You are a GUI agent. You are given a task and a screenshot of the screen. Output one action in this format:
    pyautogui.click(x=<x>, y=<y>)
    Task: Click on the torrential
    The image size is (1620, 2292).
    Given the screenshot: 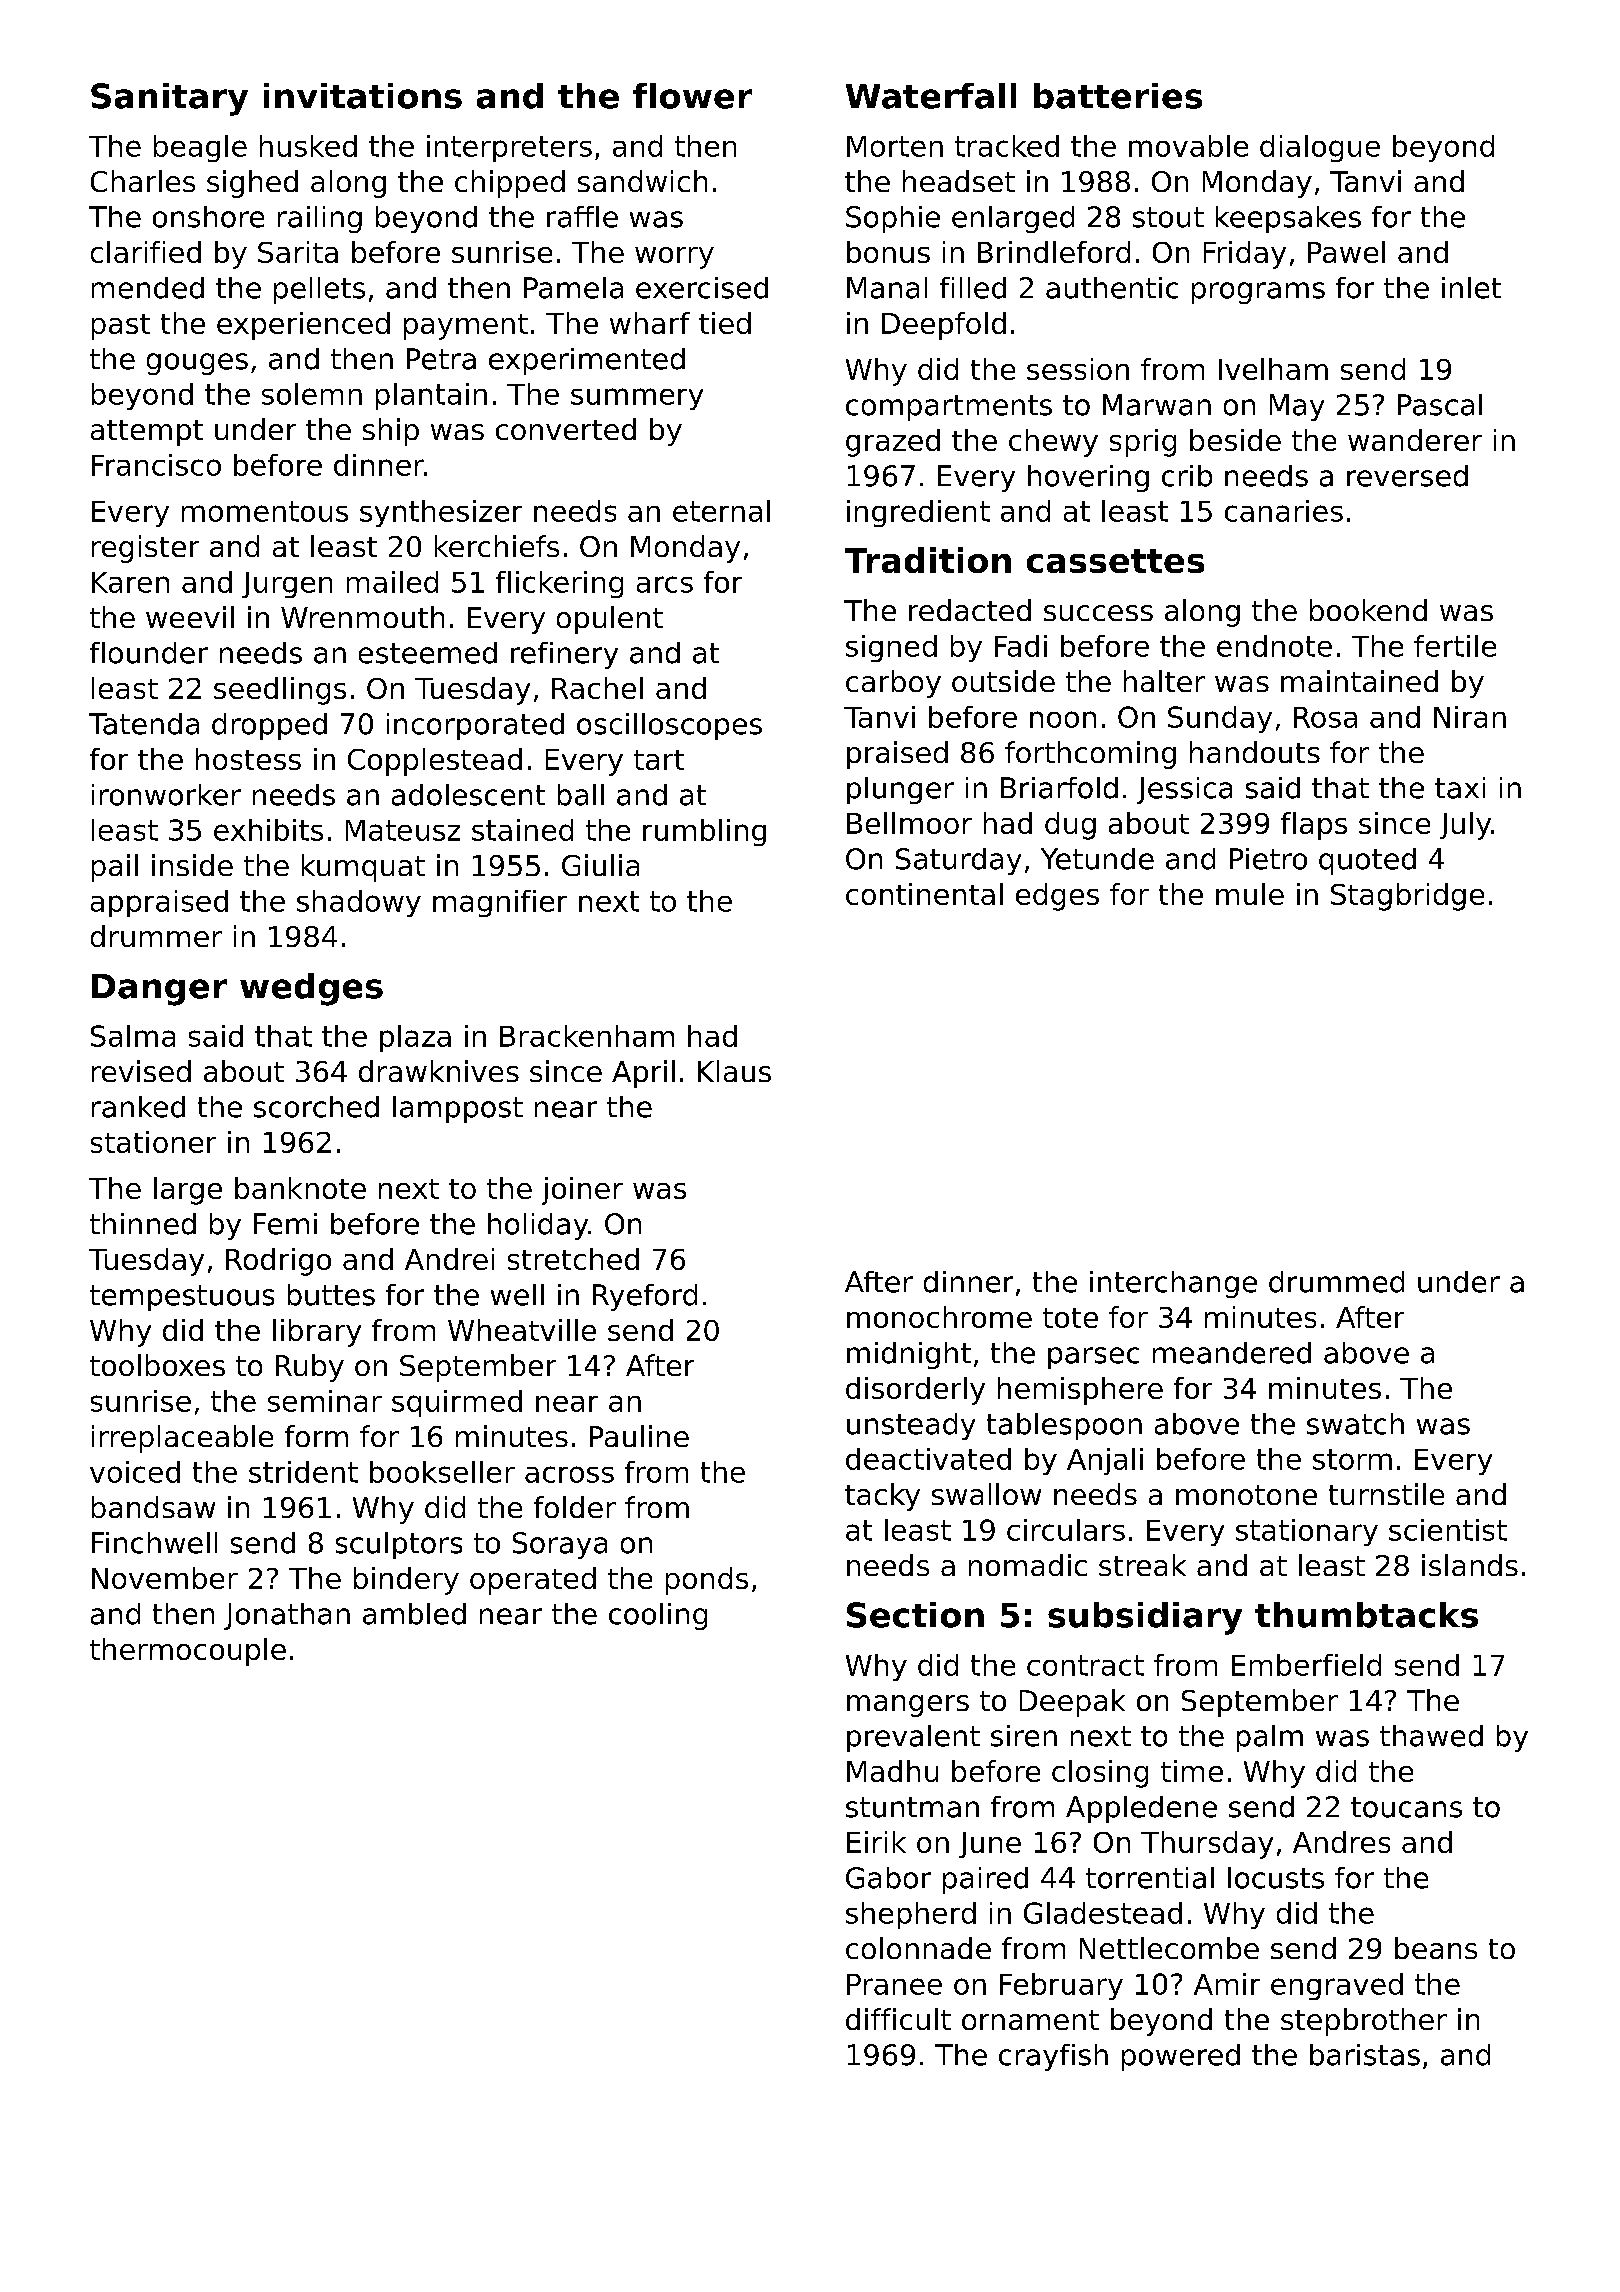 What is the action you would take?
    pyautogui.click(x=1150, y=1878)
